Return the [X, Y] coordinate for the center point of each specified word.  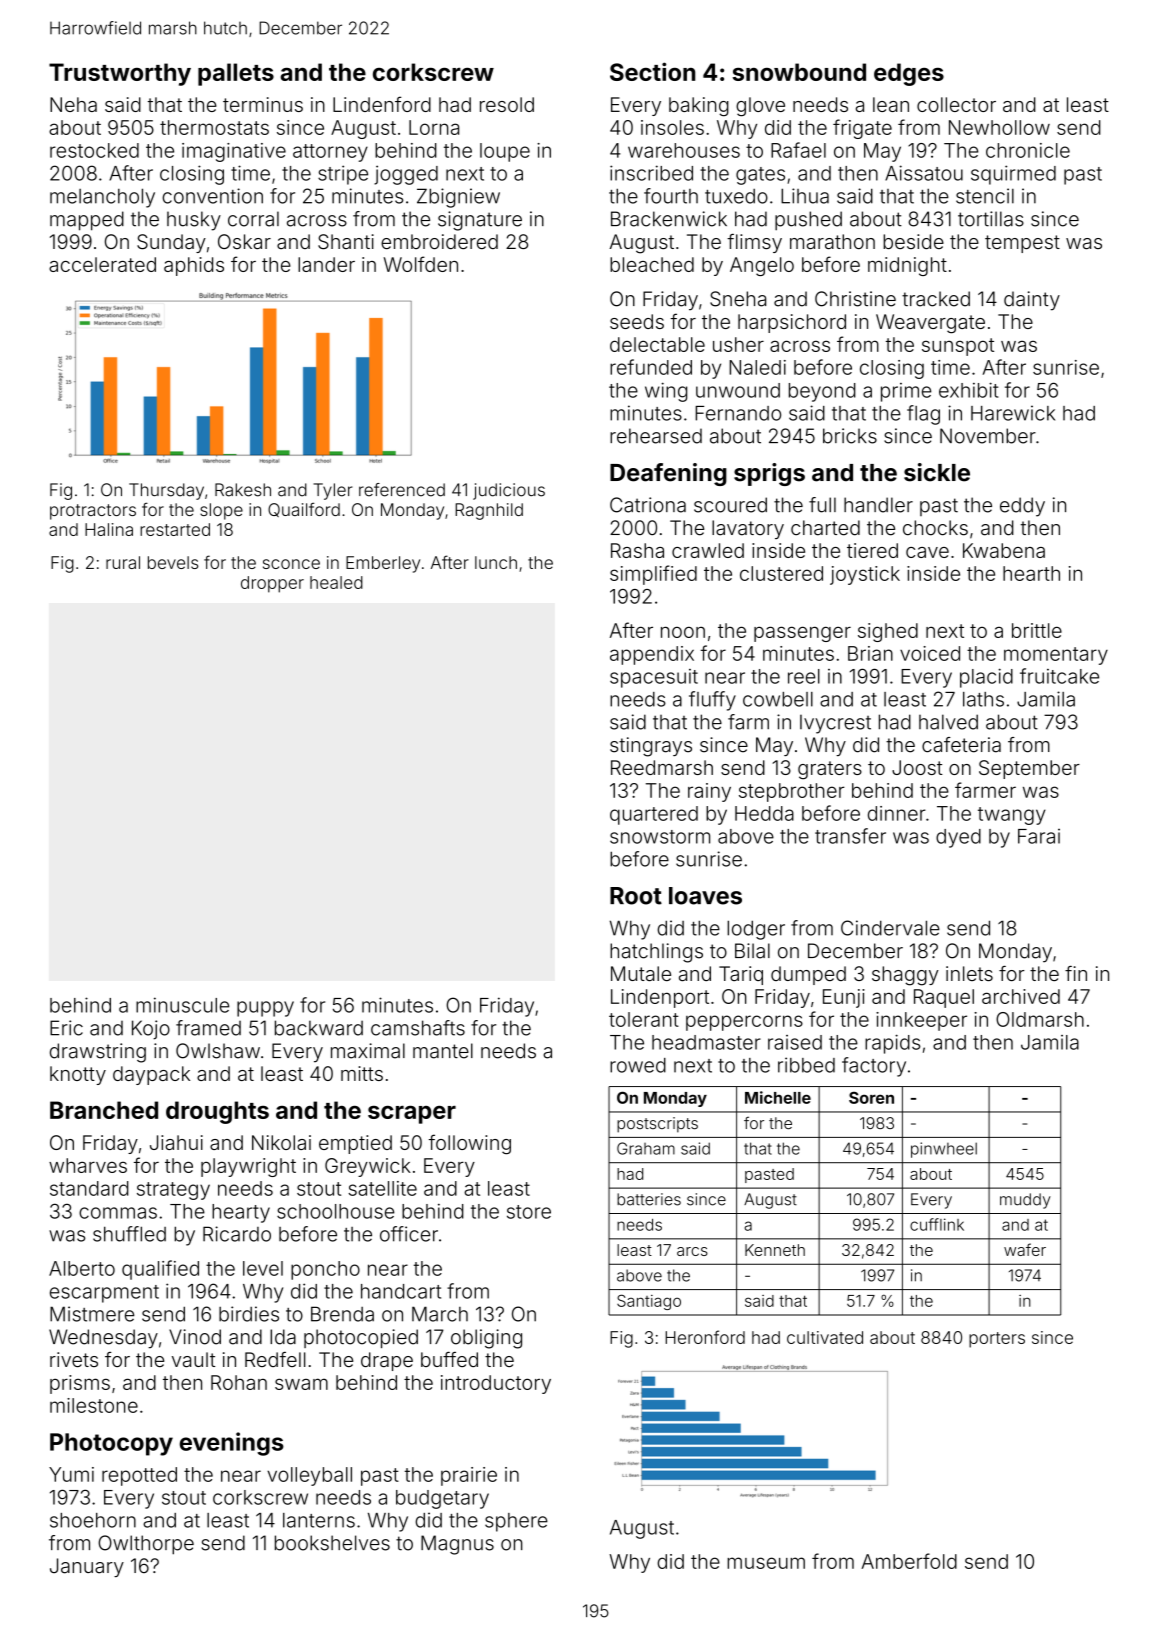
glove [760, 107]
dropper [272, 584]
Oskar [244, 241]
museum [766, 1563]
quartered [654, 815]
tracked [936, 299]
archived [1021, 996]
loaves [705, 896]
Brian [870, 653]
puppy [265, 1009]
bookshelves [332, 1543]
